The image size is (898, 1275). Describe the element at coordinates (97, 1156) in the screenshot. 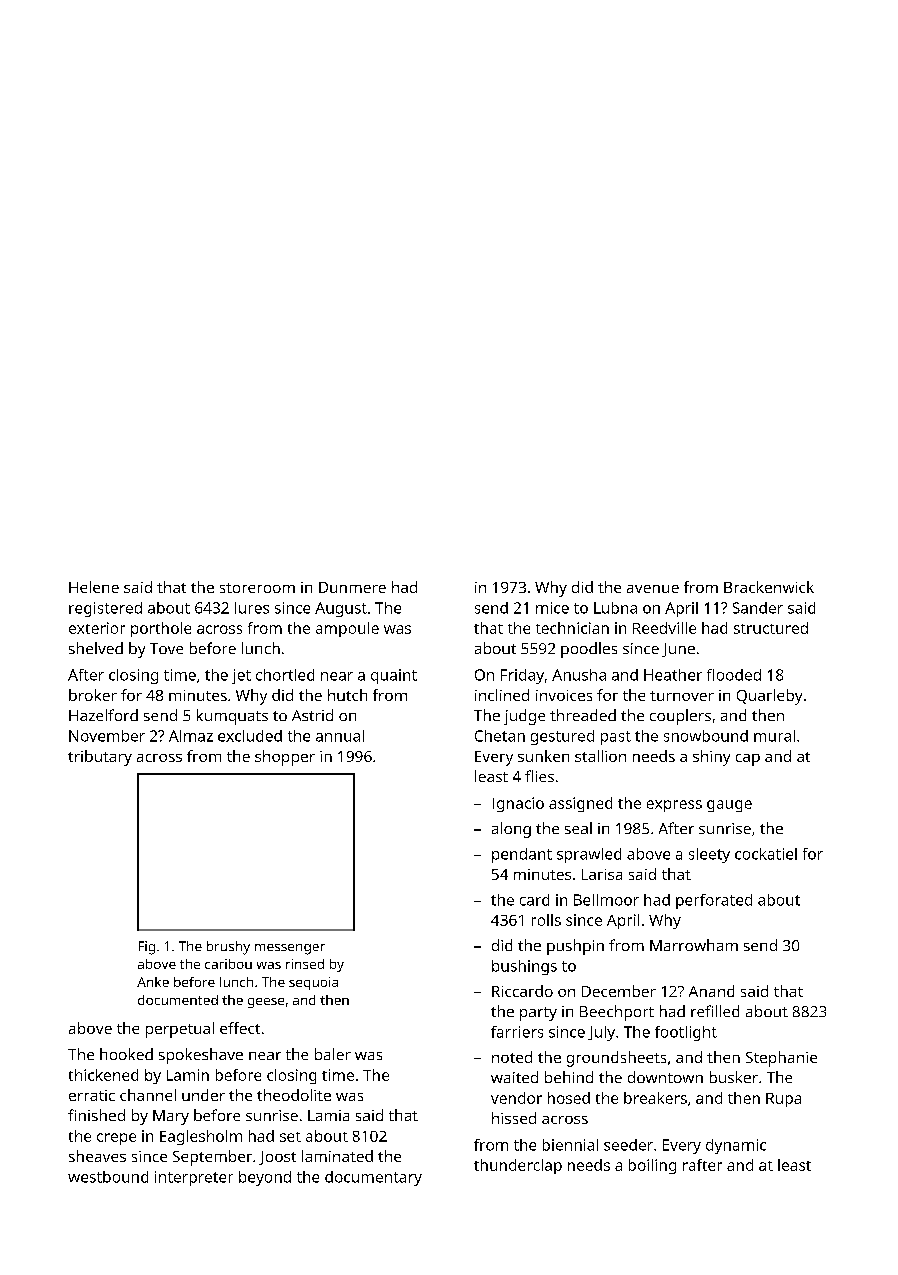

I see `sheaves` at that location.
